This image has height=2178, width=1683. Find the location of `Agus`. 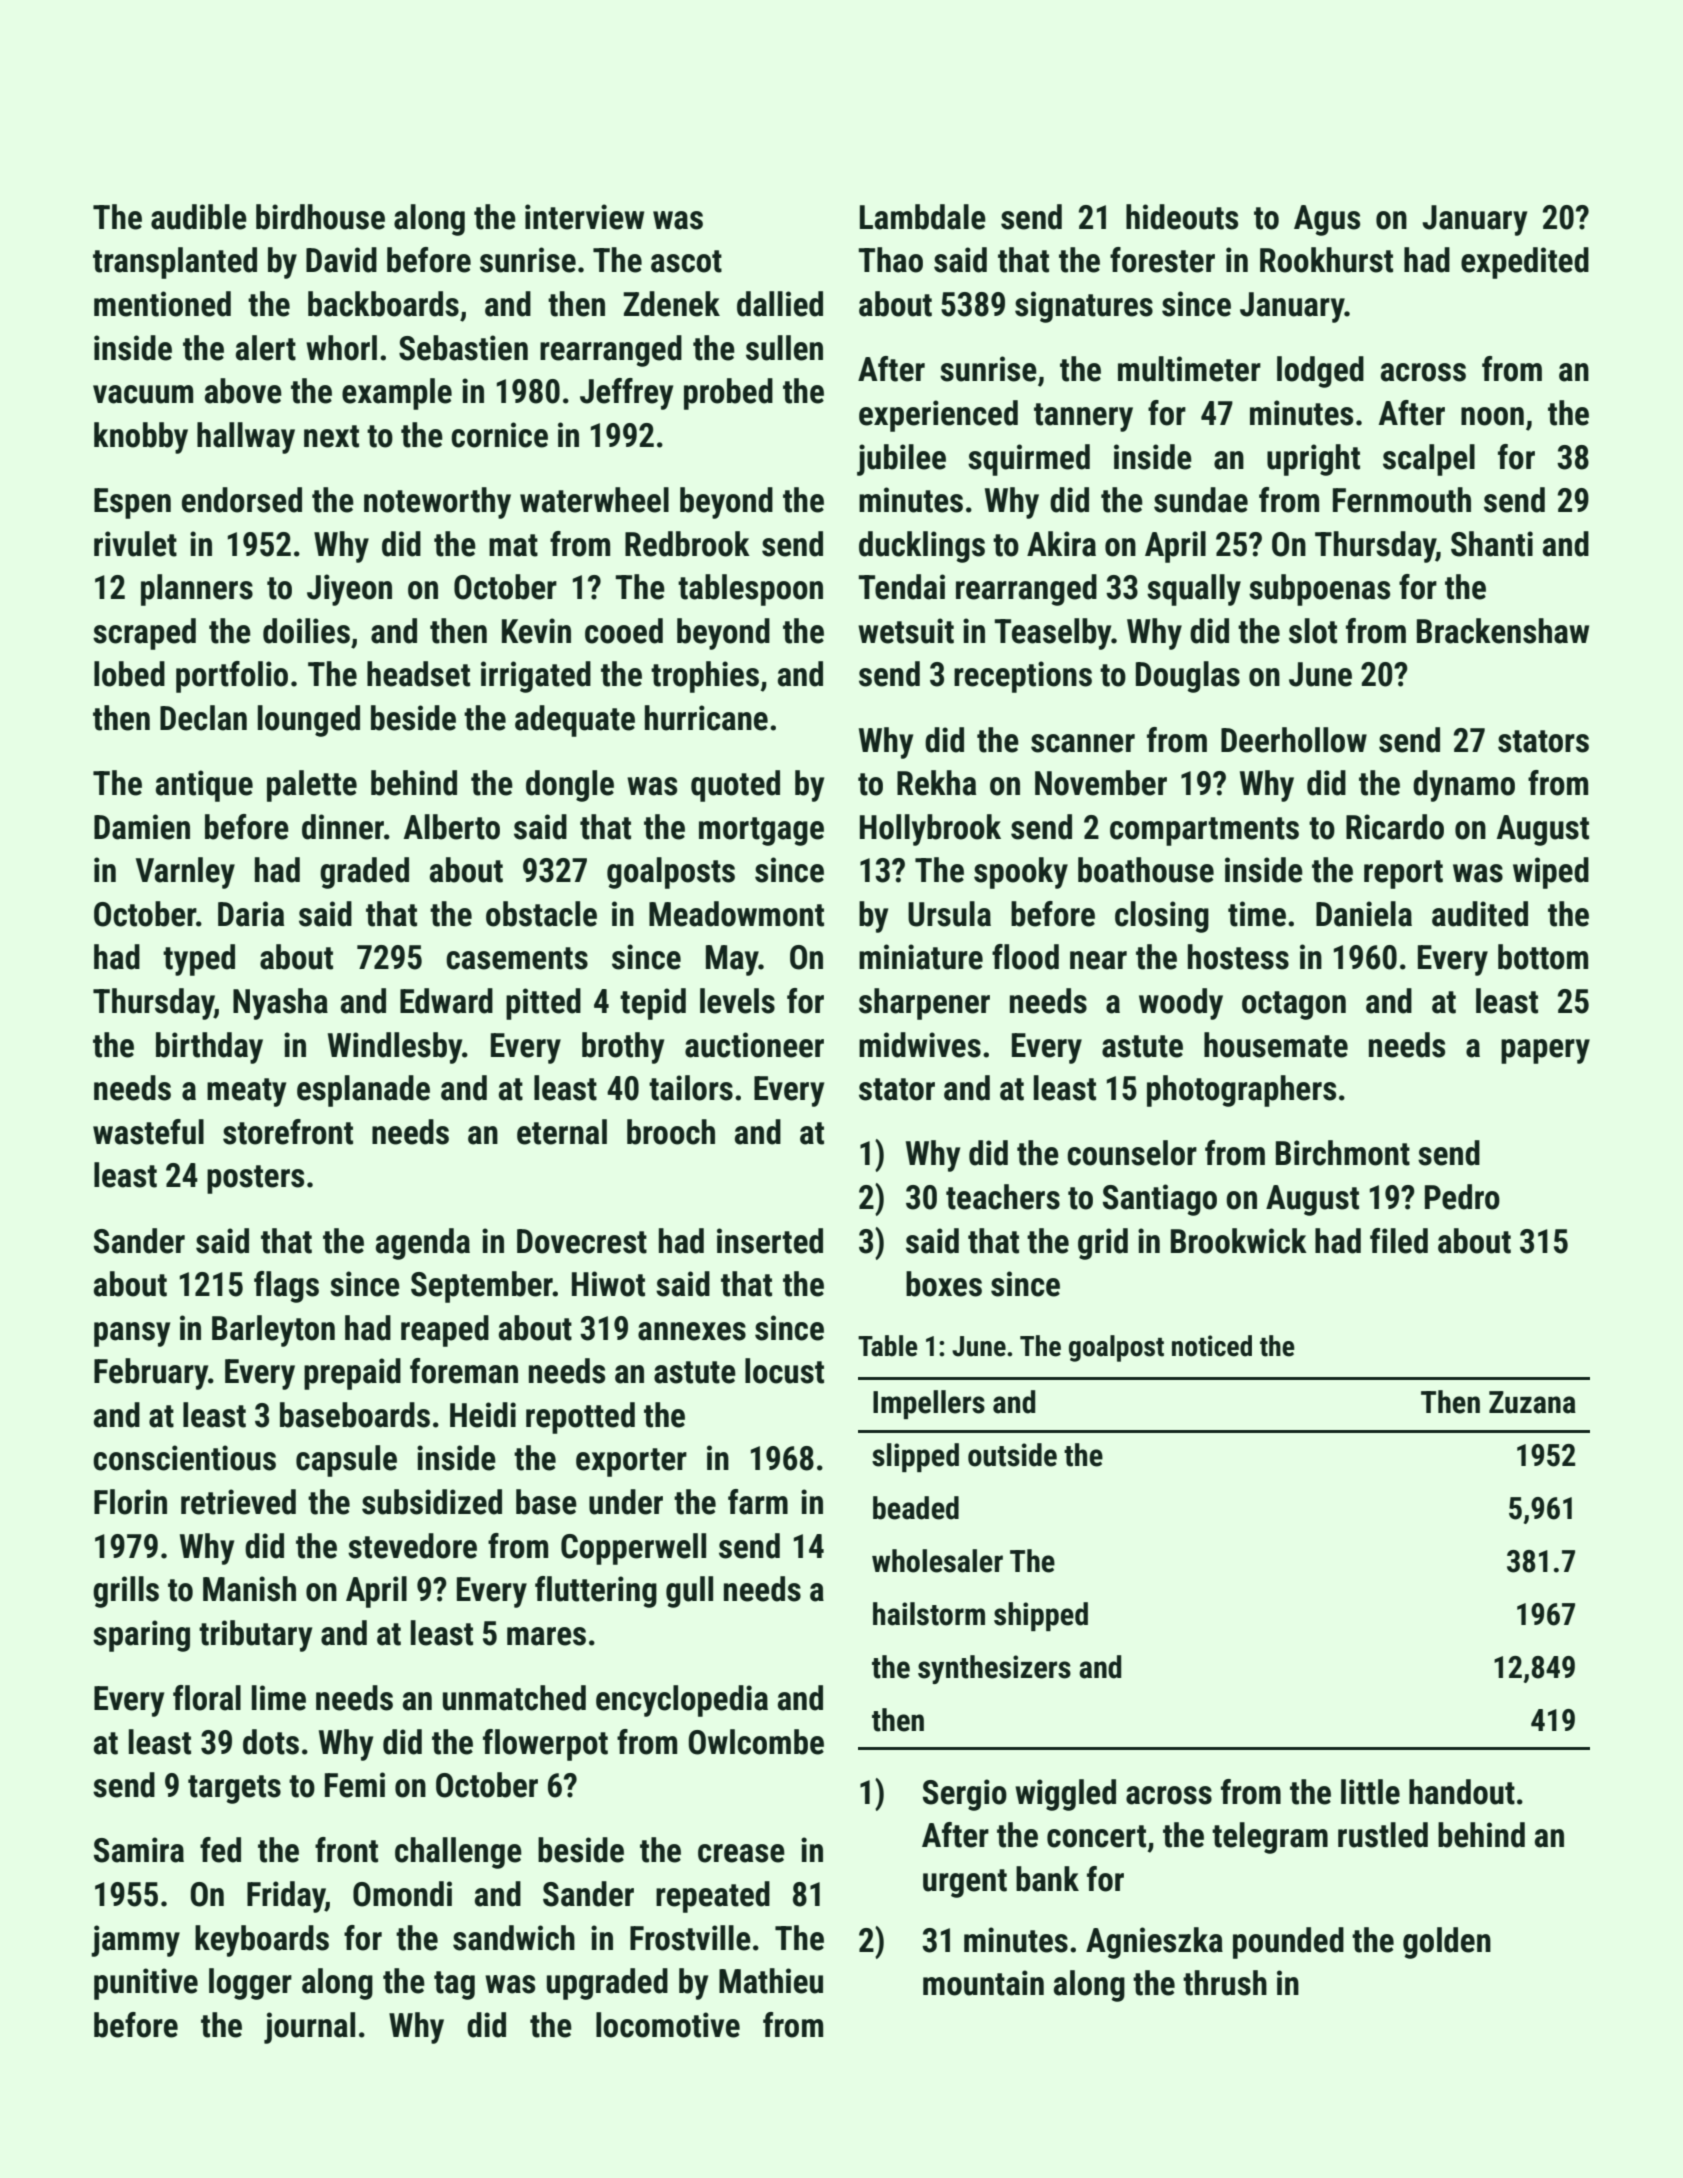

Agus is located at coordinates (1327, 220).
